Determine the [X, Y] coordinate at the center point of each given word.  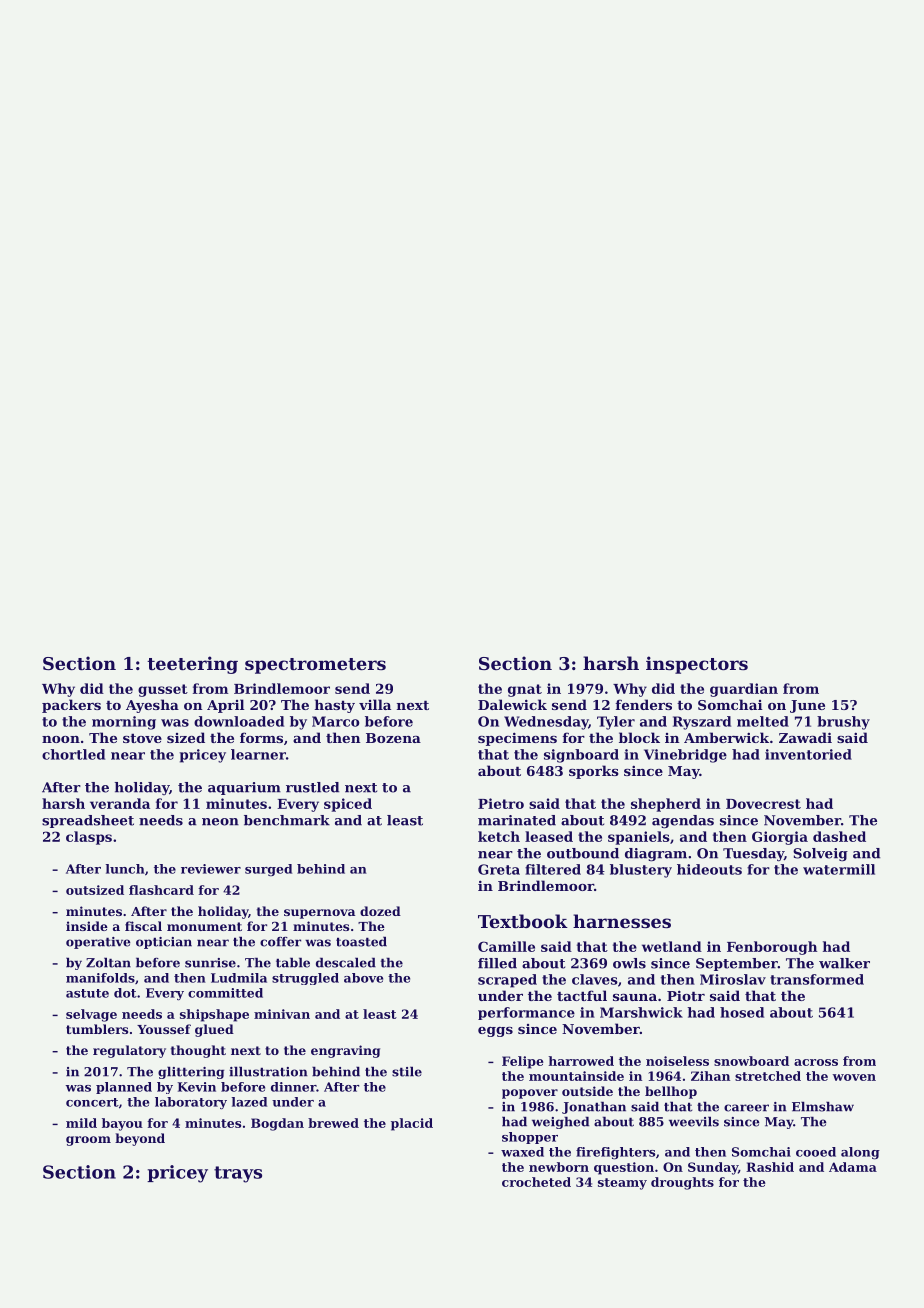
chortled [73, 754]
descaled [346, 963]
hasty [335, 706]
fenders [643, 704]
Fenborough [772, 948]
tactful [582, 995]
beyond [140, 1139]
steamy [622, 1184]
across [816, 1062]
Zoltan [108, 963]
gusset [163, 690]
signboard [581, 756]
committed [225, 993]
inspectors [697, 665]
